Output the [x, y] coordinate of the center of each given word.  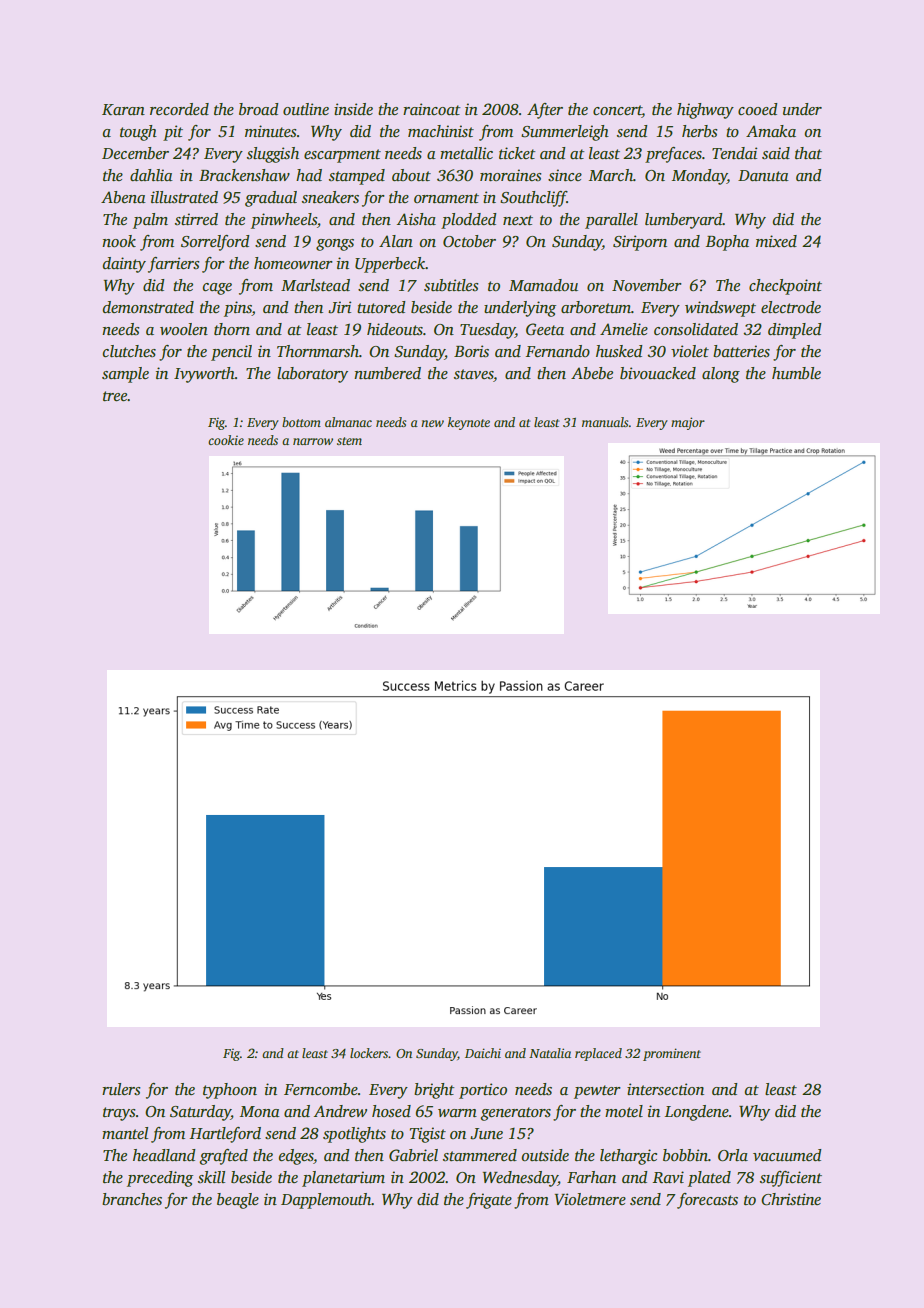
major [688, 423]
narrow [313, 441]
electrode [791, 307]
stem [349, 441]
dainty [124, 265]
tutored [381, 307]
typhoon [230, 1091]
